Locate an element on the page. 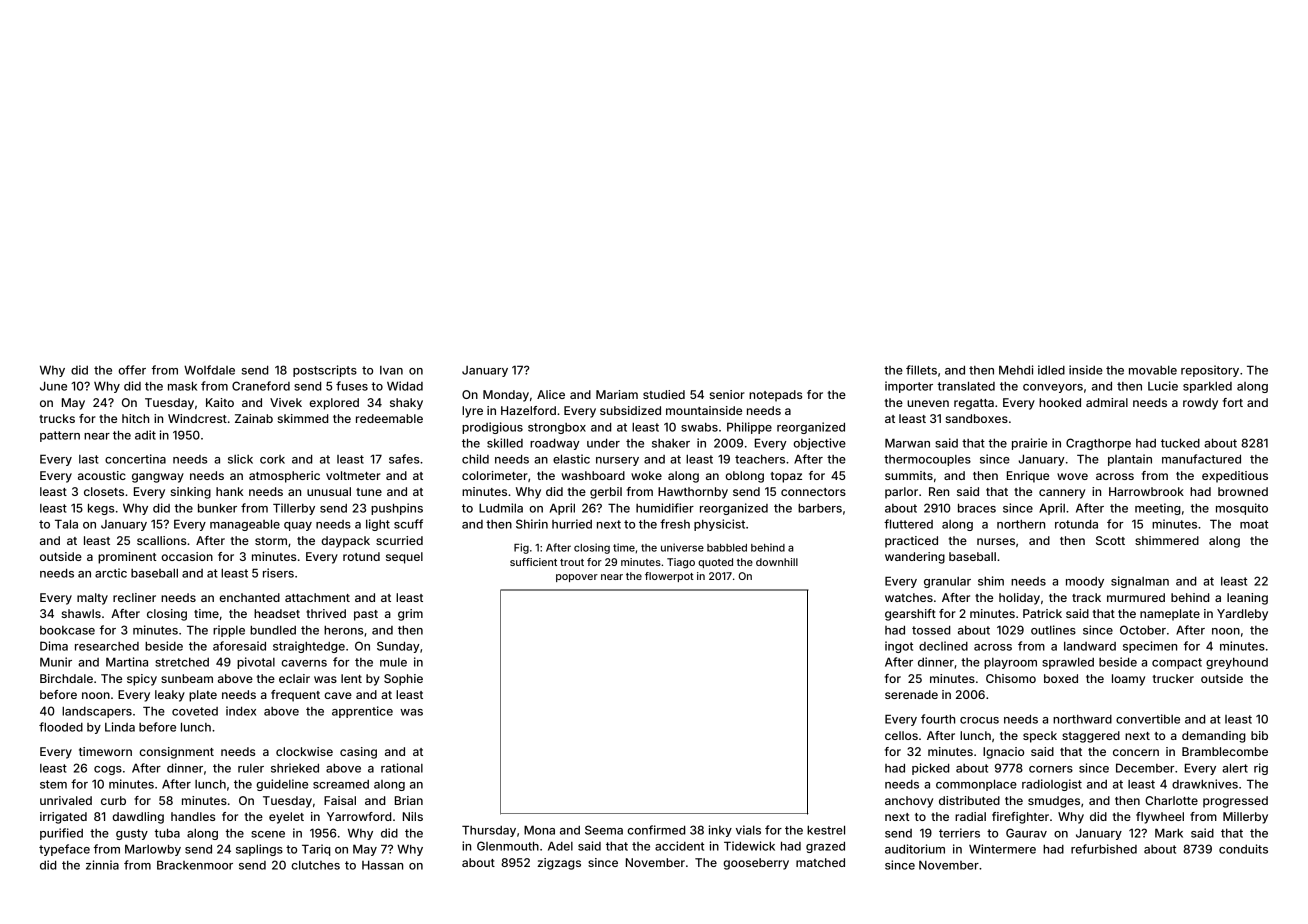 This page has height=924, width=1308. granular is located at coordinates (947, 582).
